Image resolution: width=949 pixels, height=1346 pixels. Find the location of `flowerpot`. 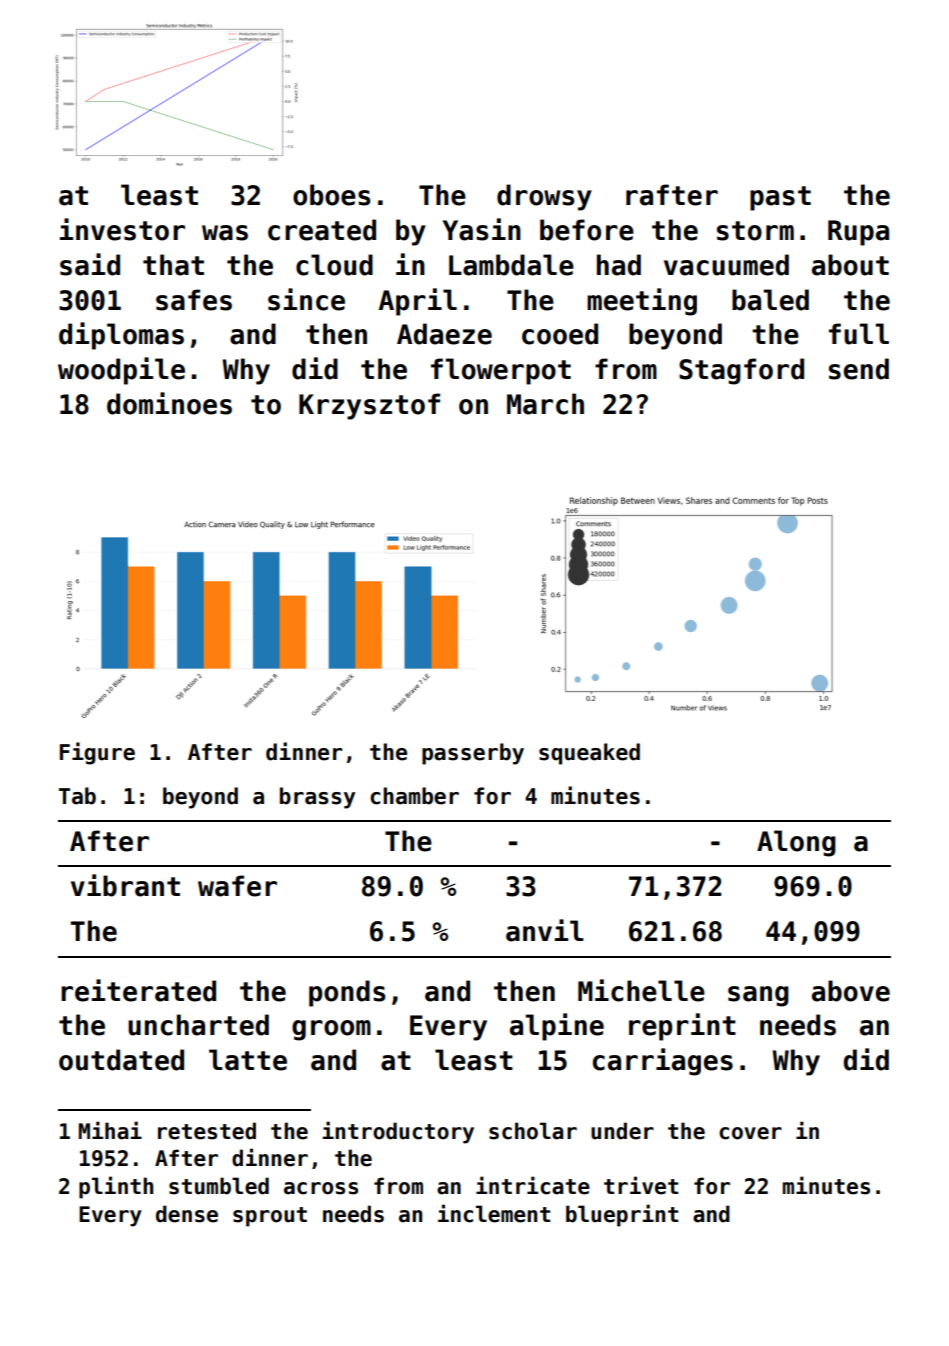

flowerpot is located at coordinates (501, 371).
